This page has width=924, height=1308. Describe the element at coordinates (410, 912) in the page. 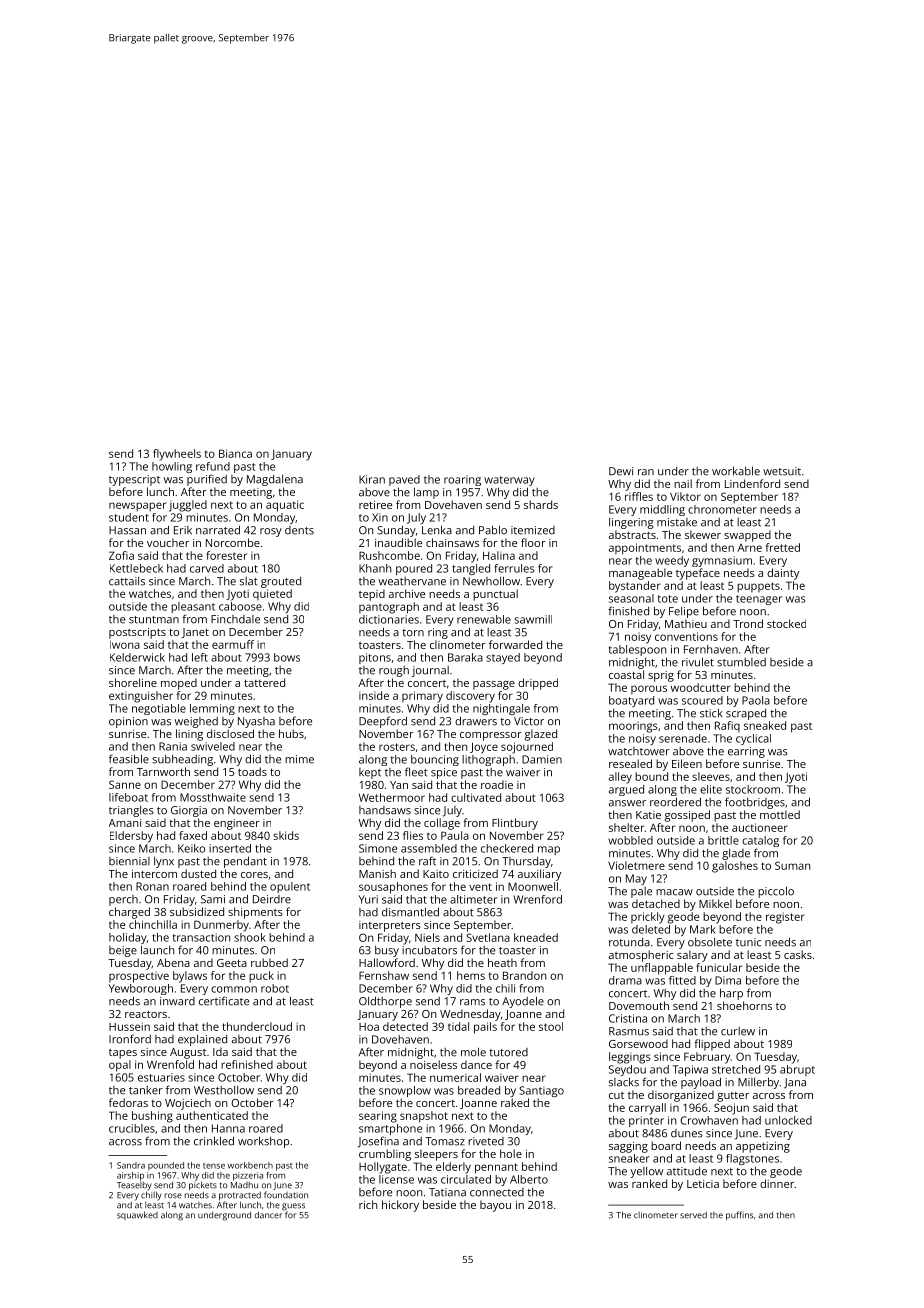

I see `dismantled` at that location.
